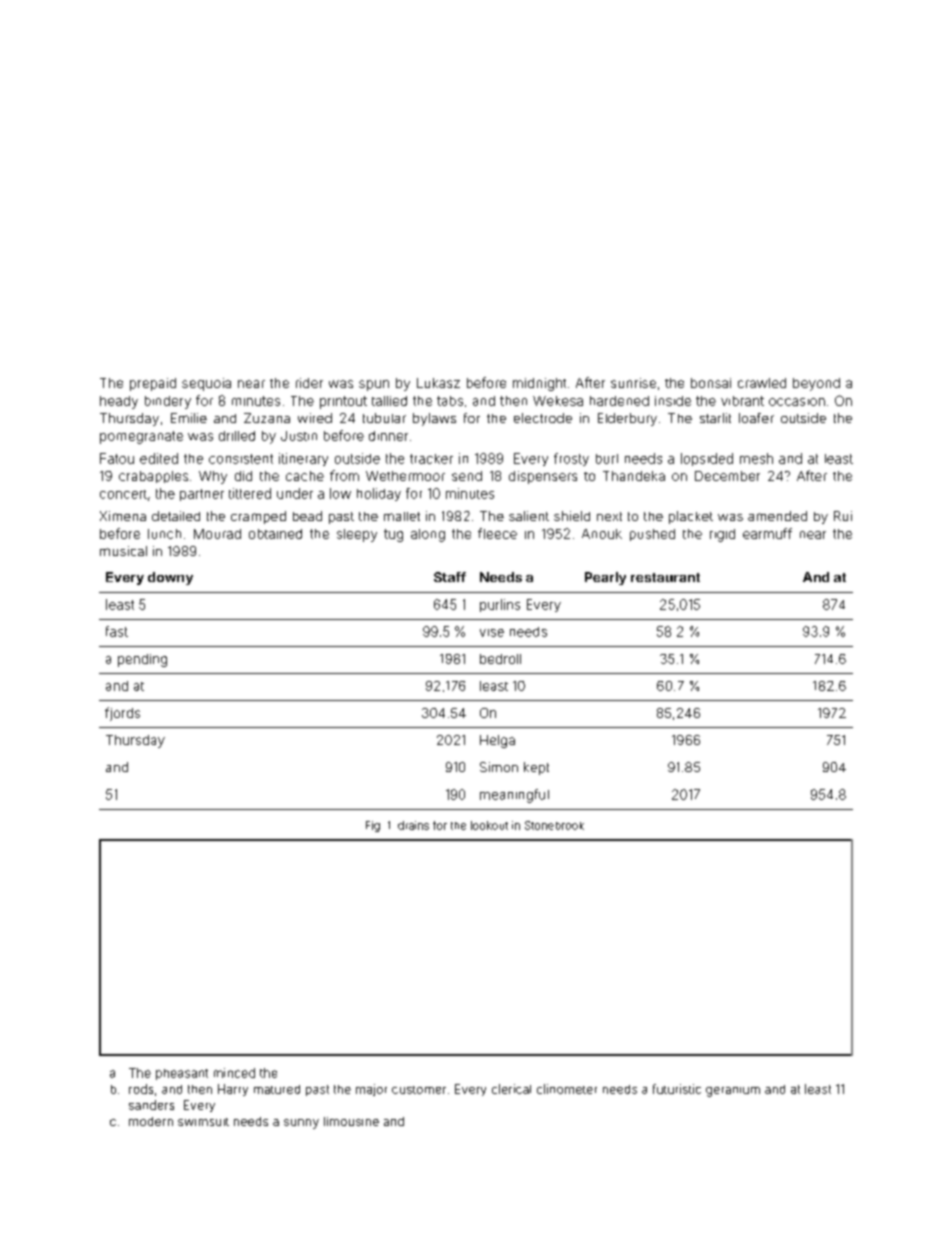 This screenshot has width=952, height=1233. I want to click on rider, so click(309, 383).
